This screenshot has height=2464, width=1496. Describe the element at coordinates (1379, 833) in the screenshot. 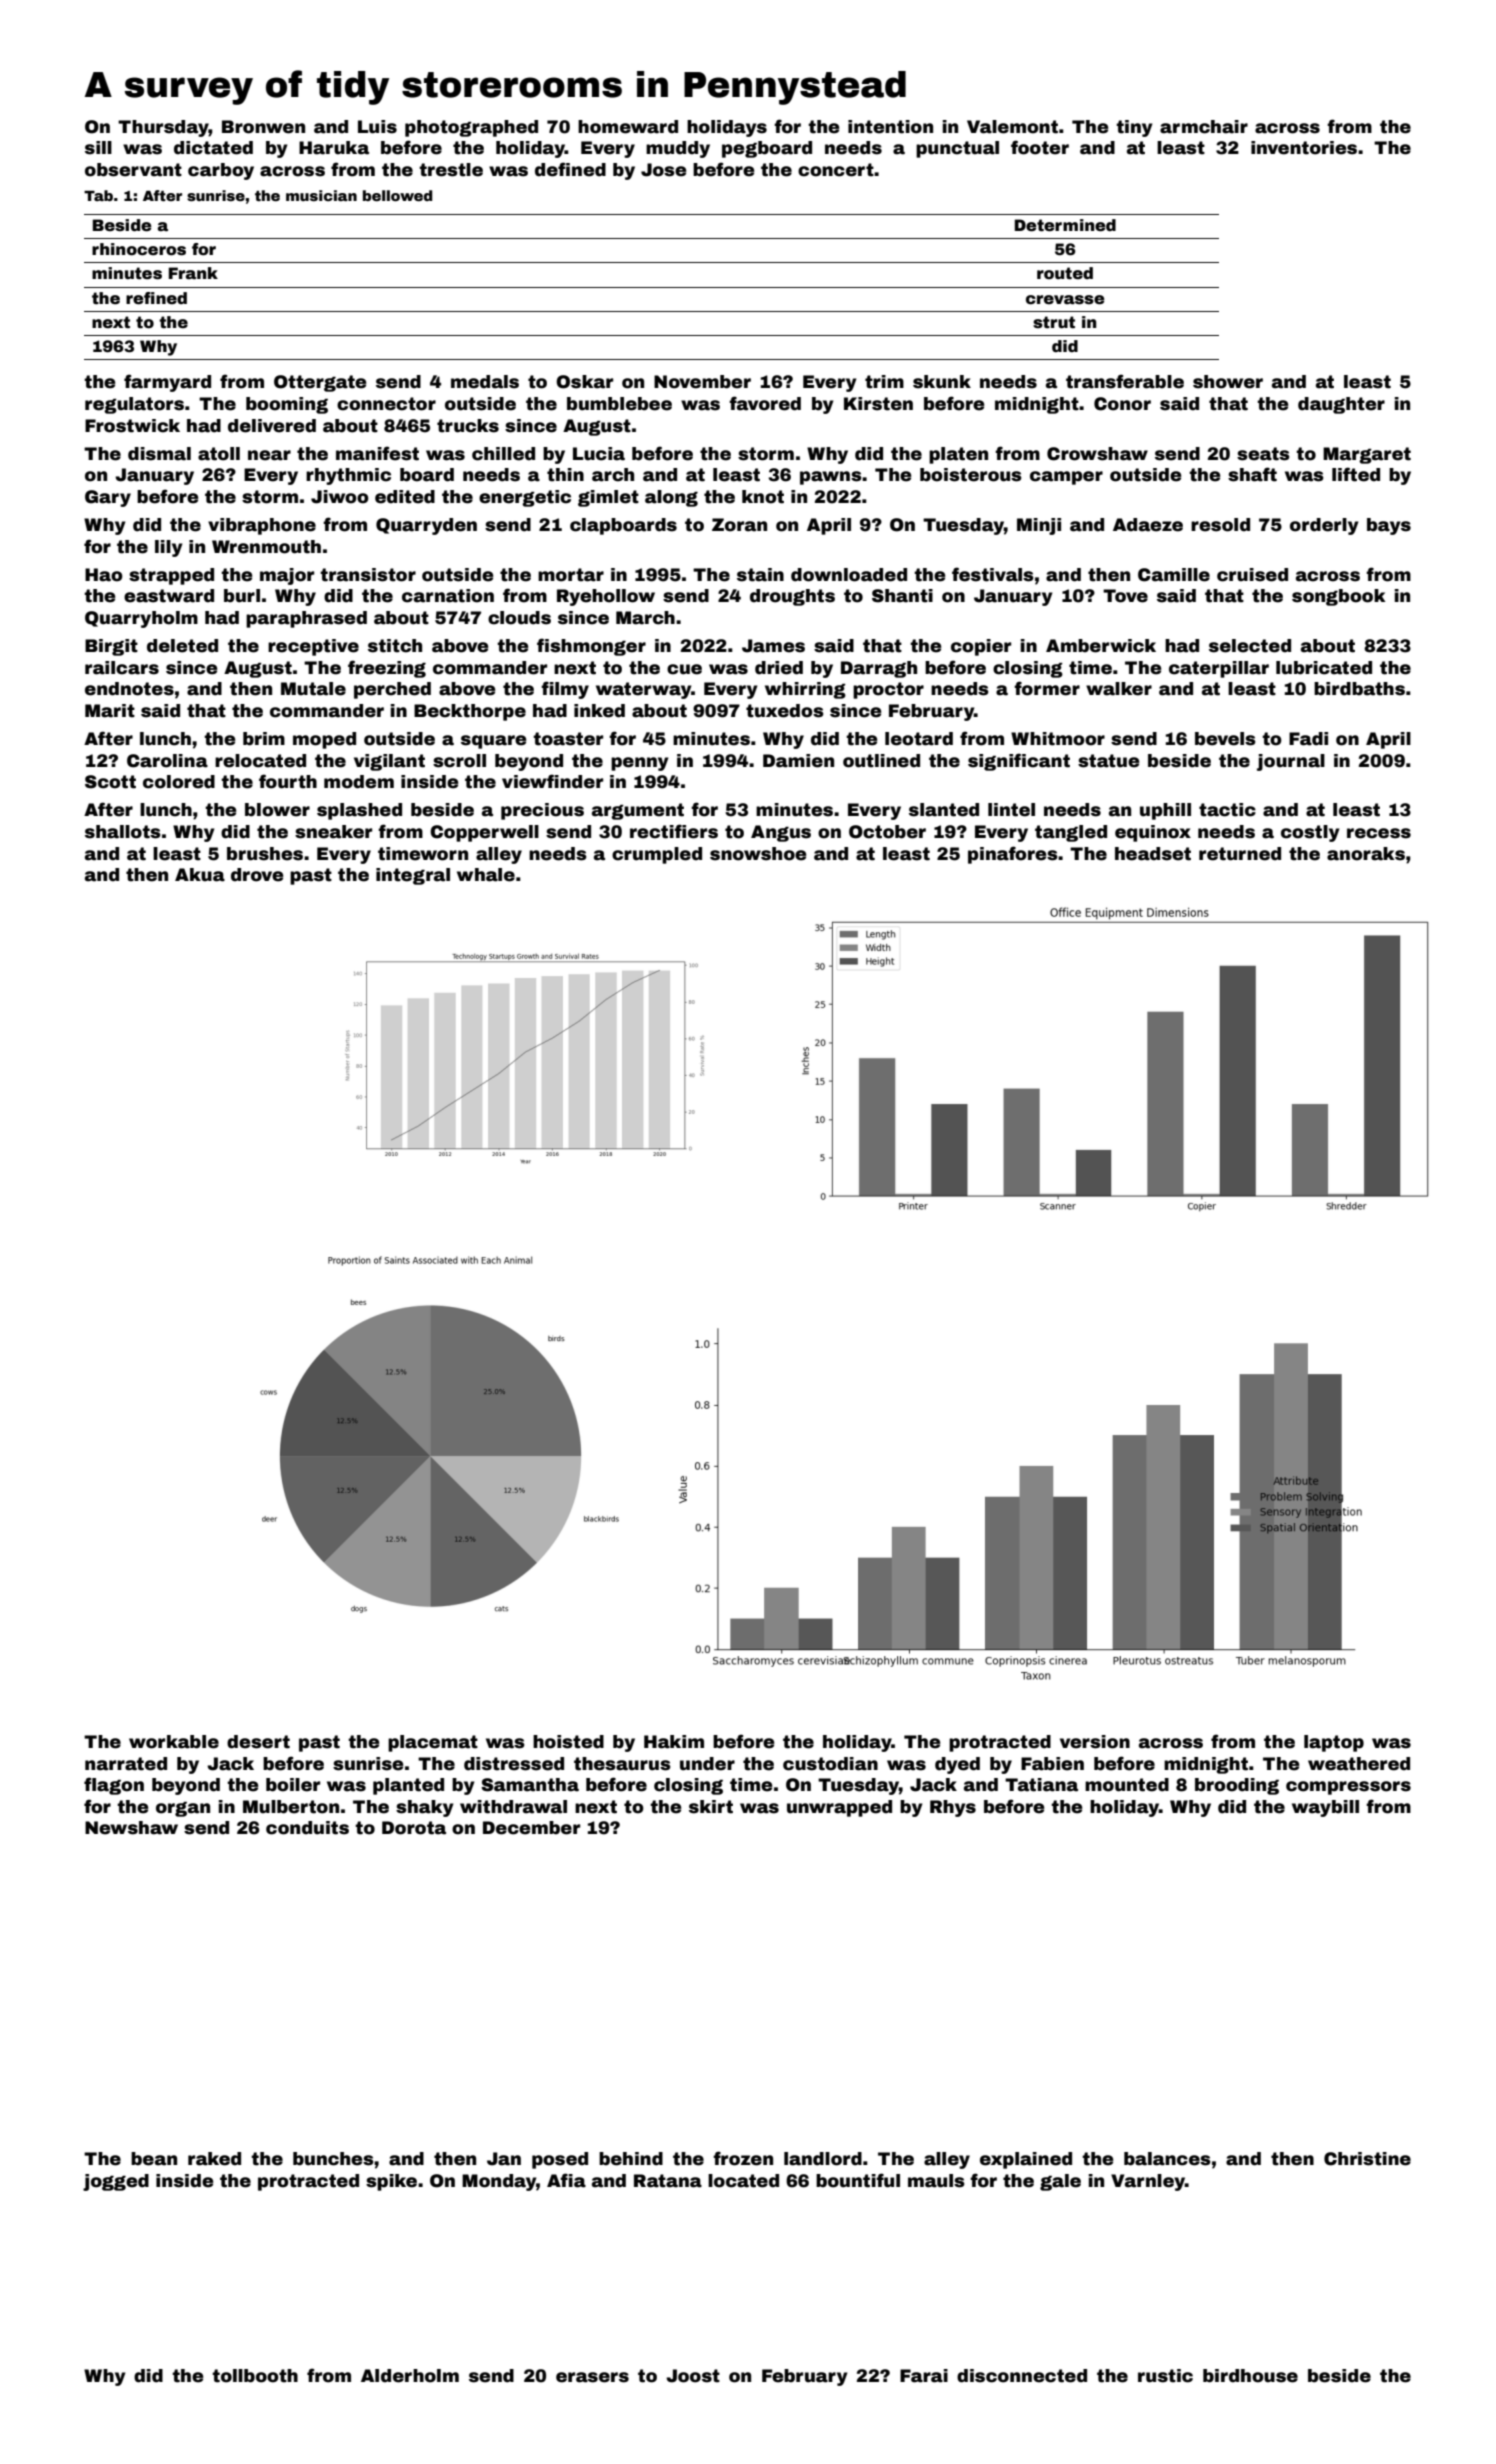

I see `recess` at that location.
